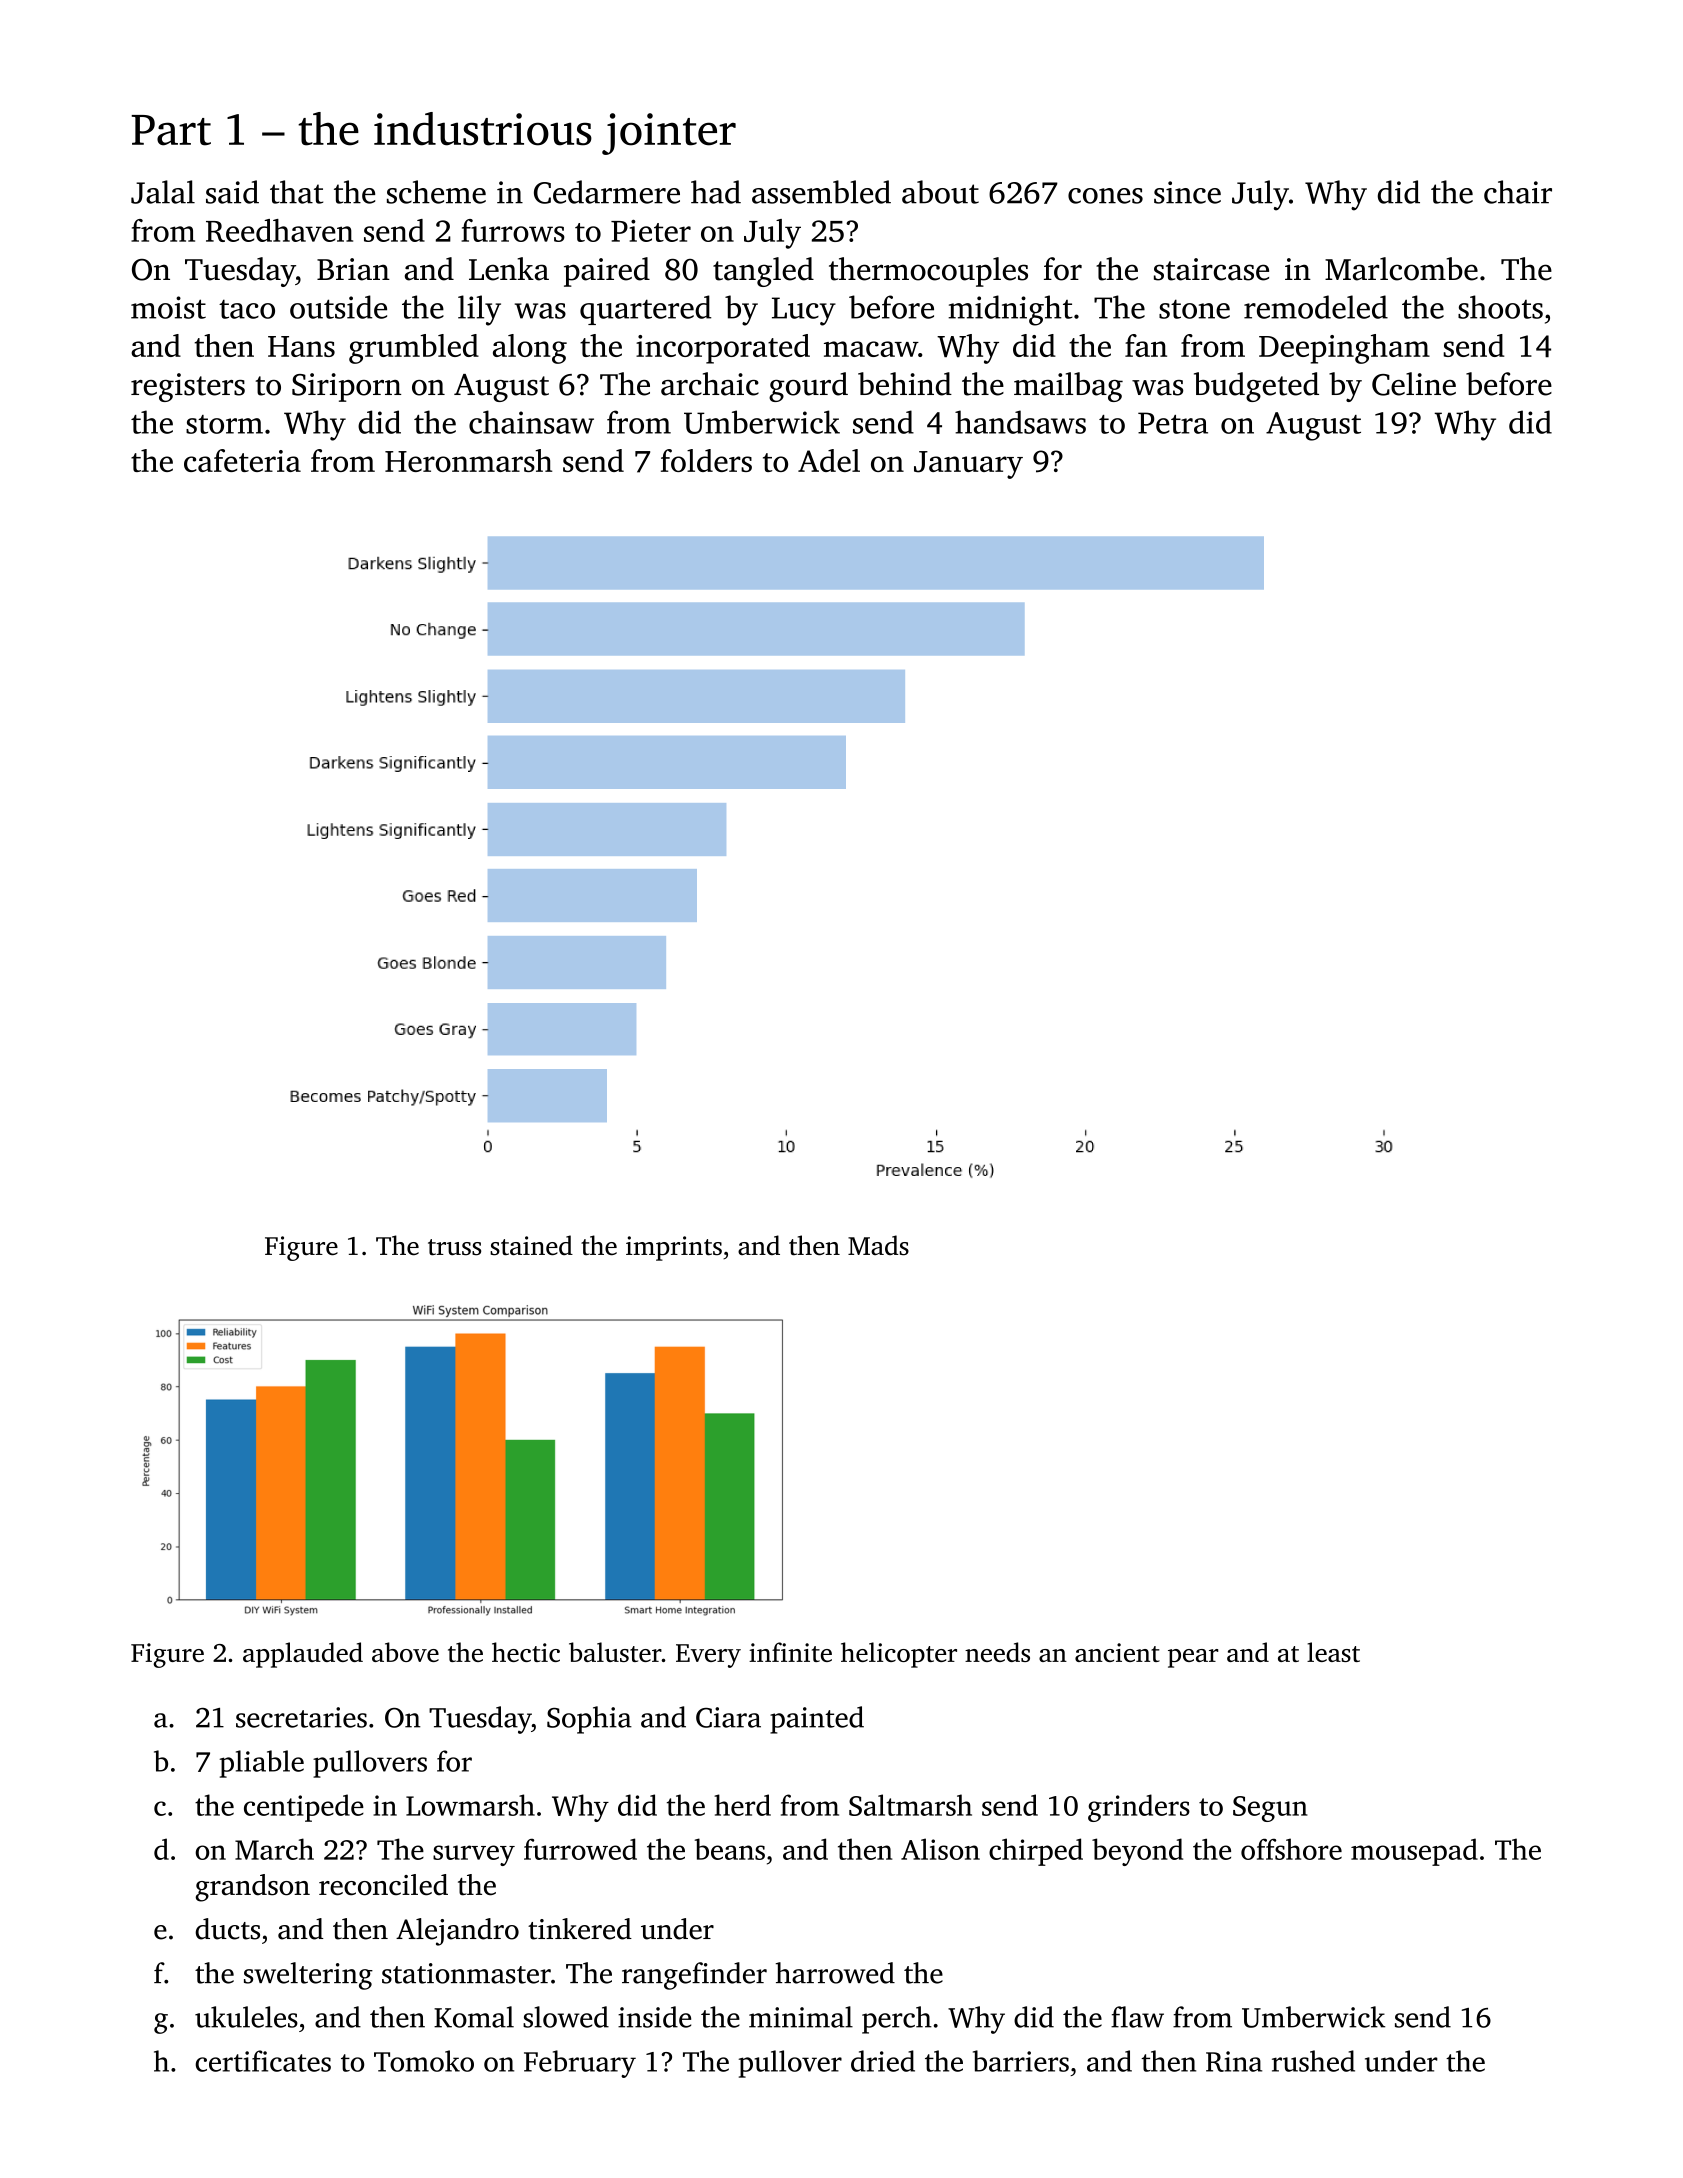 This page has width=1683, height=2178. What do you see at coordinates (674, 1248) in the page?
I see `imprints` at bounding box center [674, 1248].
